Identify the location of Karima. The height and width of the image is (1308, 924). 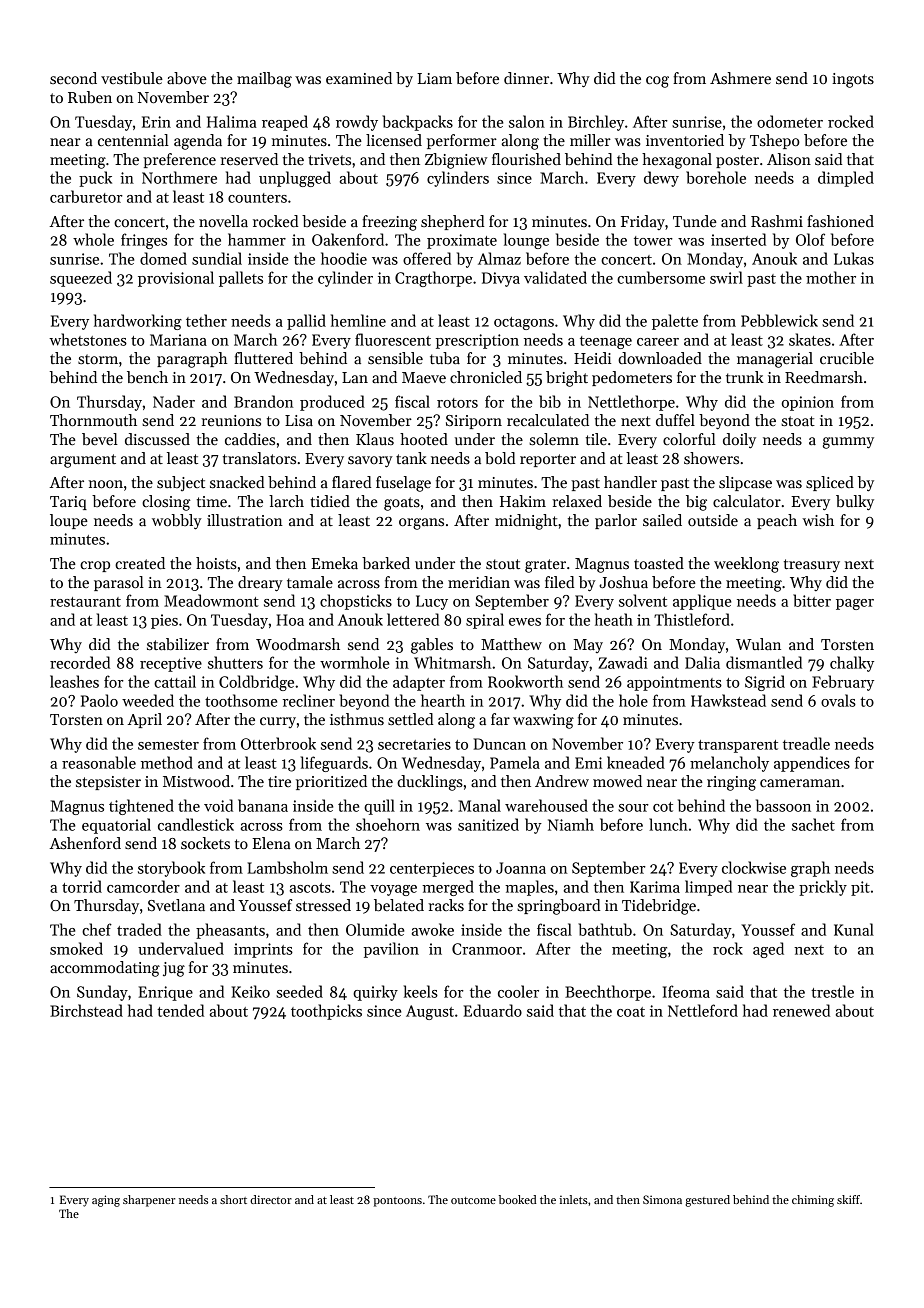
(655, 887).
